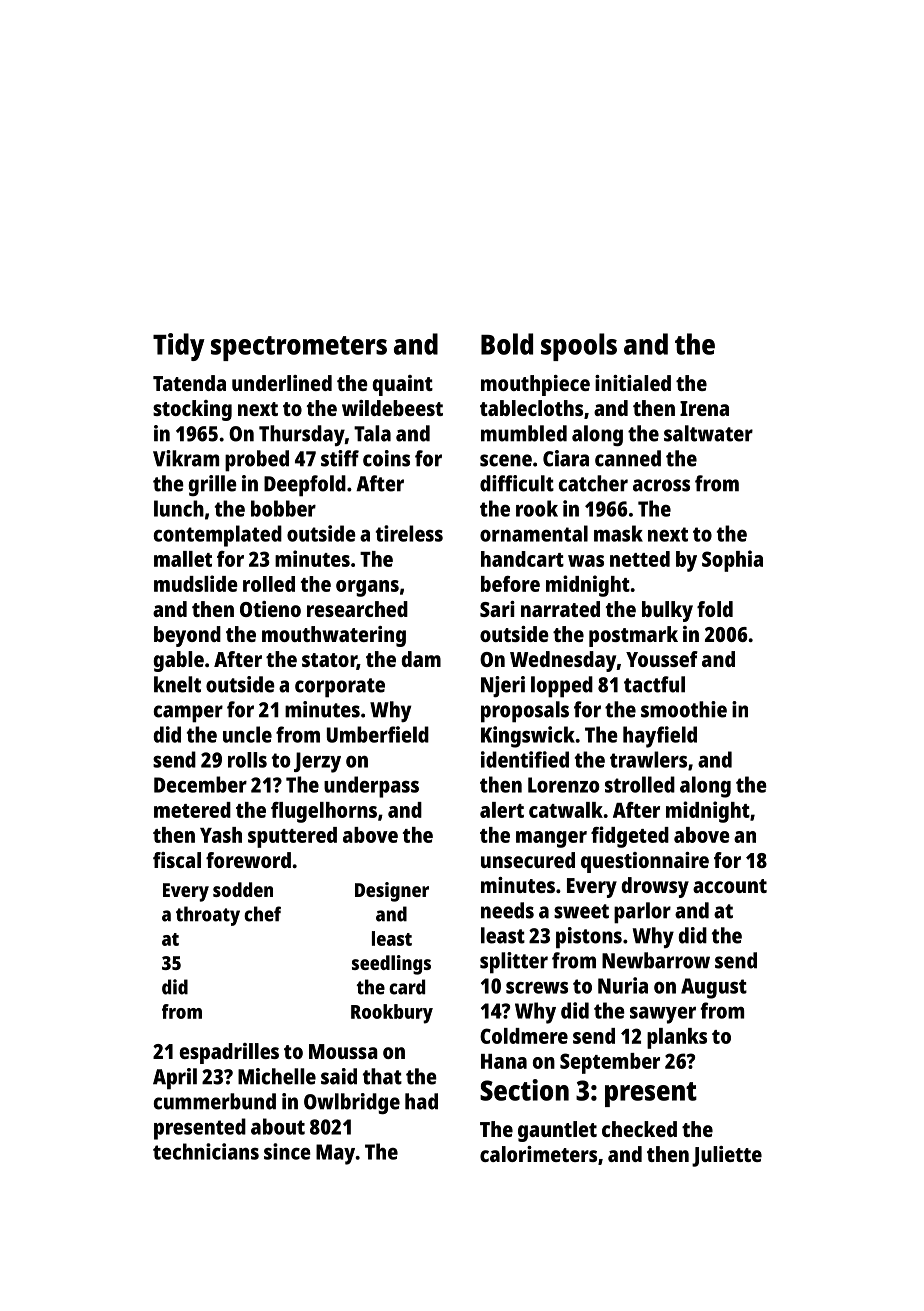 The height and width of the image is (1311, 924). What do you see at coordinates (299, 348) in the image?
I see `spectrometers` at bounding box center [299, 348].
